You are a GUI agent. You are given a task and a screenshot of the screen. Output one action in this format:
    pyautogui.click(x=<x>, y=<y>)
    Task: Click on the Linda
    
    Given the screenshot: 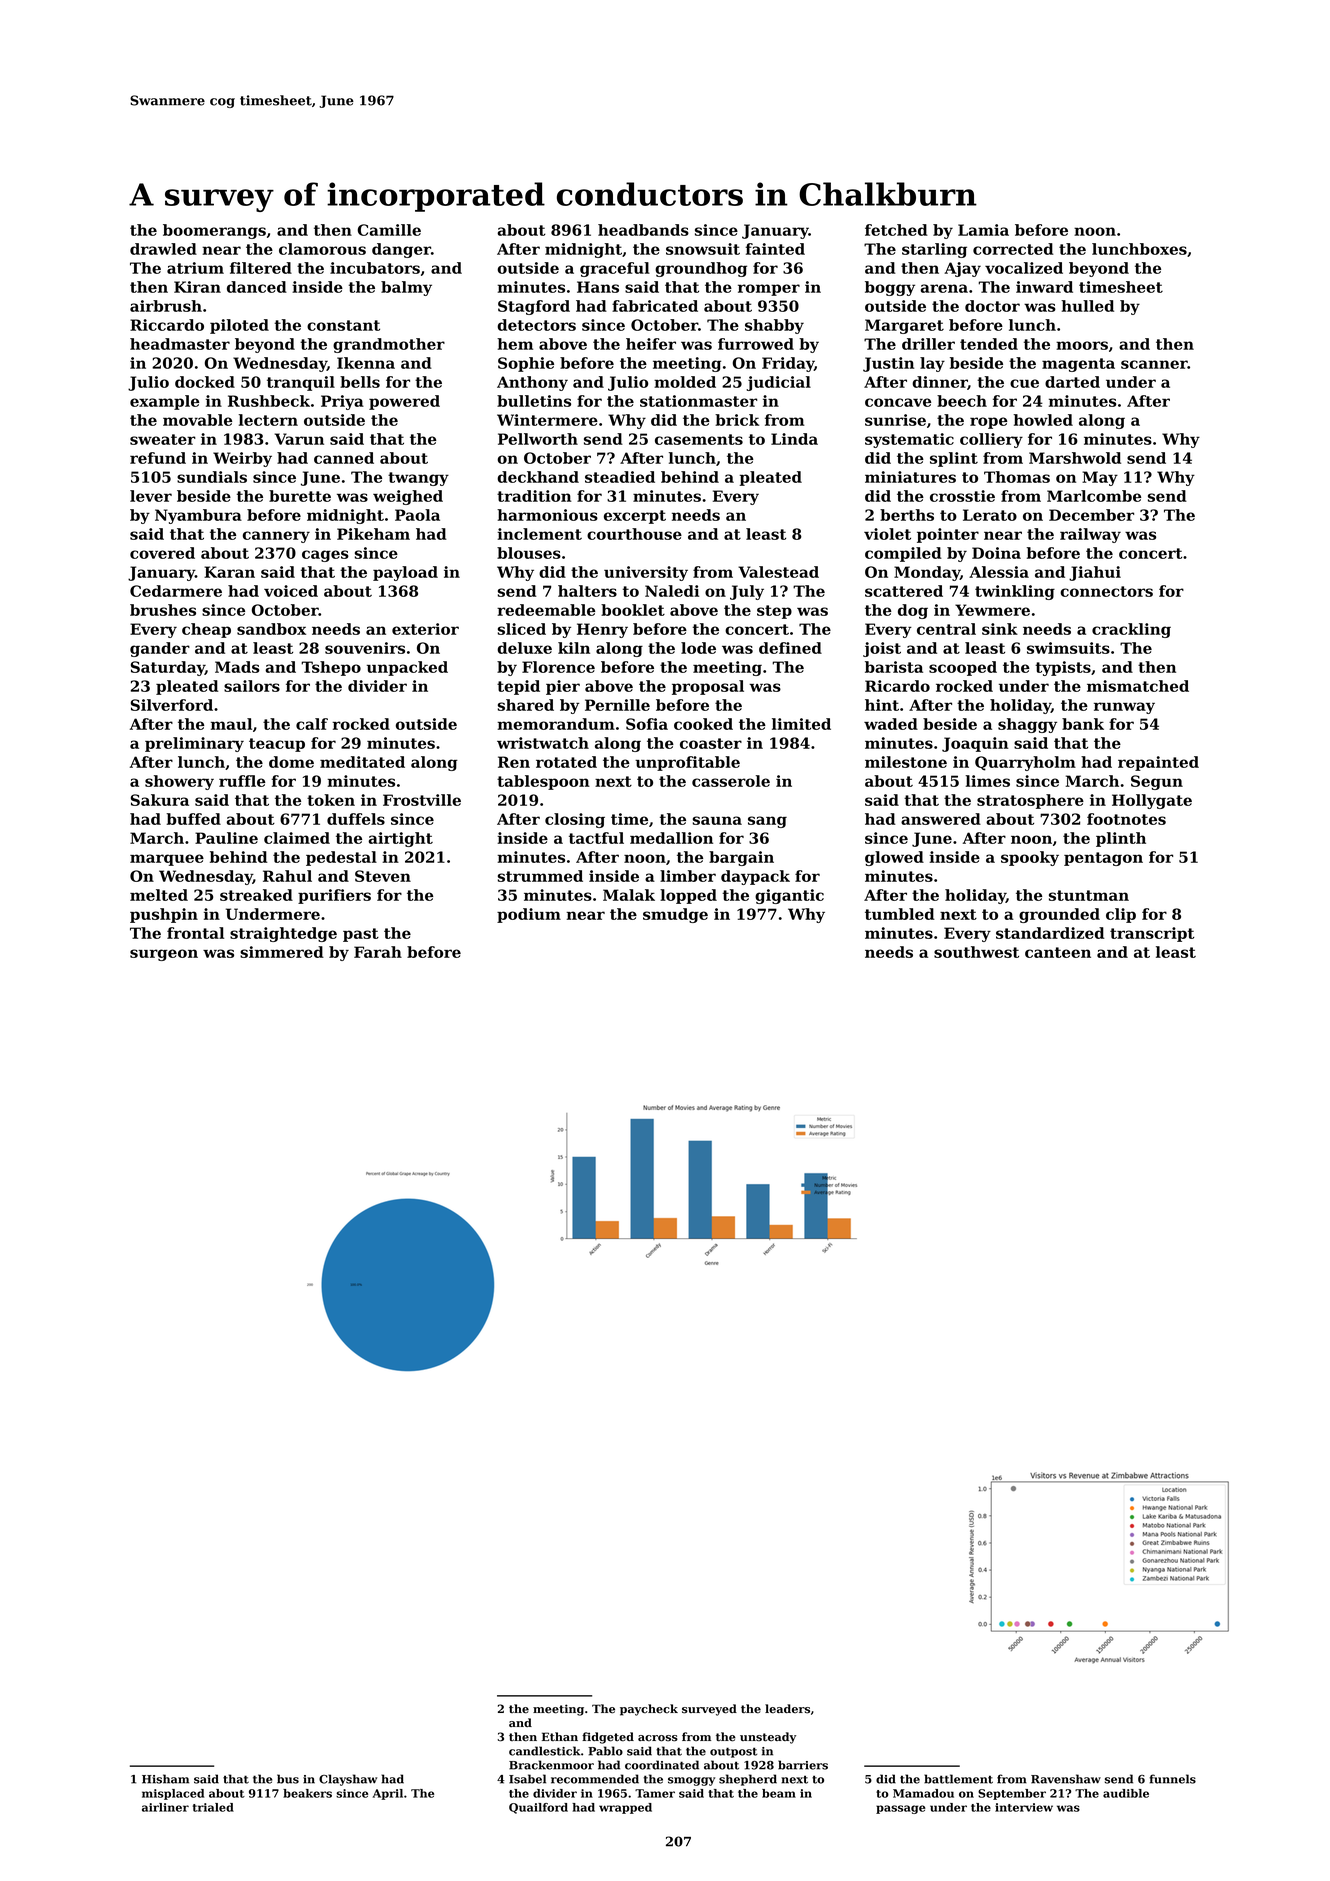 What is the action you would take?
    pyautogui.click(x=794, y=439)
